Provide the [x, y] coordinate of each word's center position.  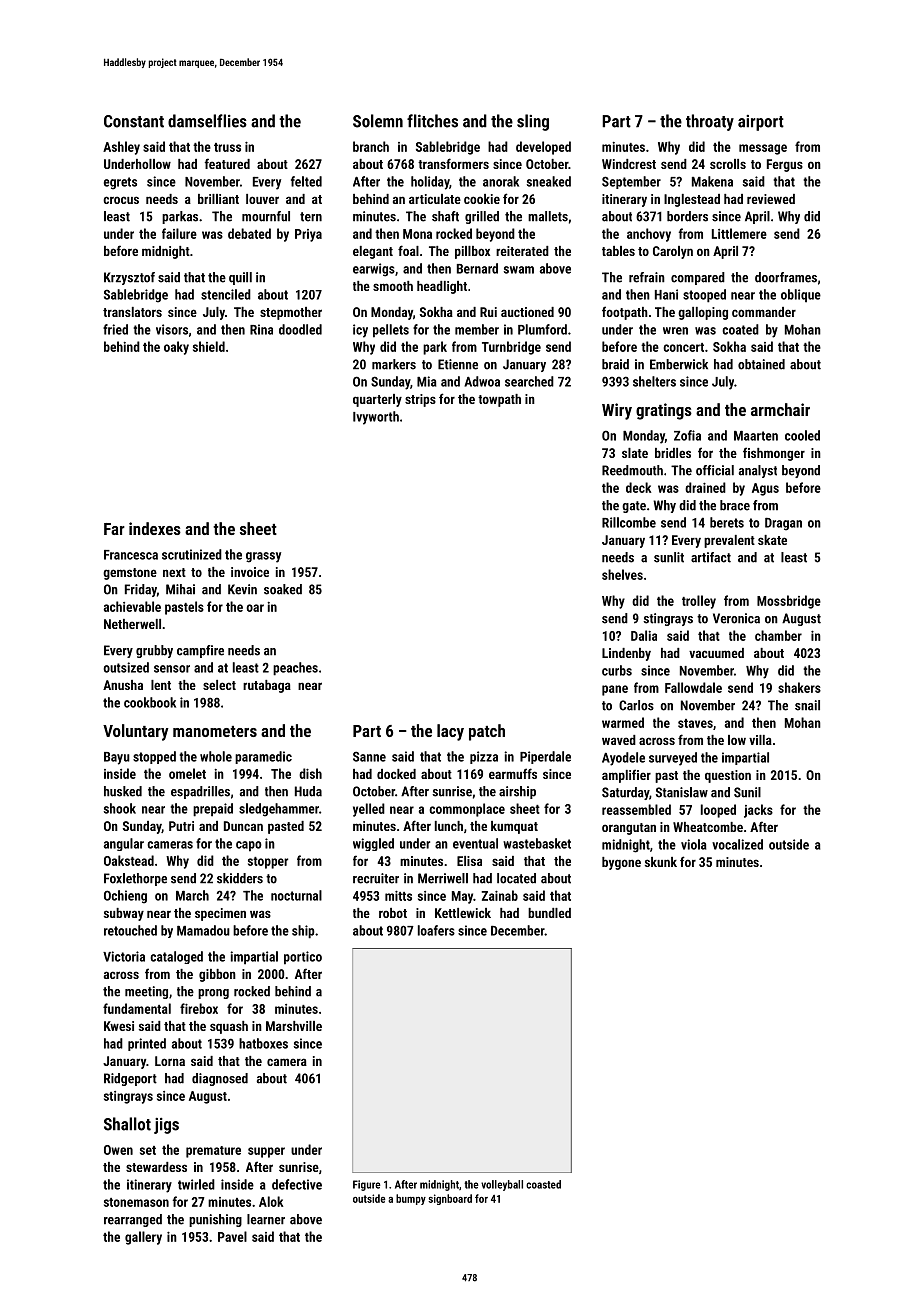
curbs [617, 670]
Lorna [170, 1061]
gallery [143, 1238]
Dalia [644, 635]
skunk [661, 862]
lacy [450, 732]
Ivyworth [376, 418]
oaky [176, 348]
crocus [121, 200]
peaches [295, 669]
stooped [704, 296]
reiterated [522, 251]
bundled [549, 913]
